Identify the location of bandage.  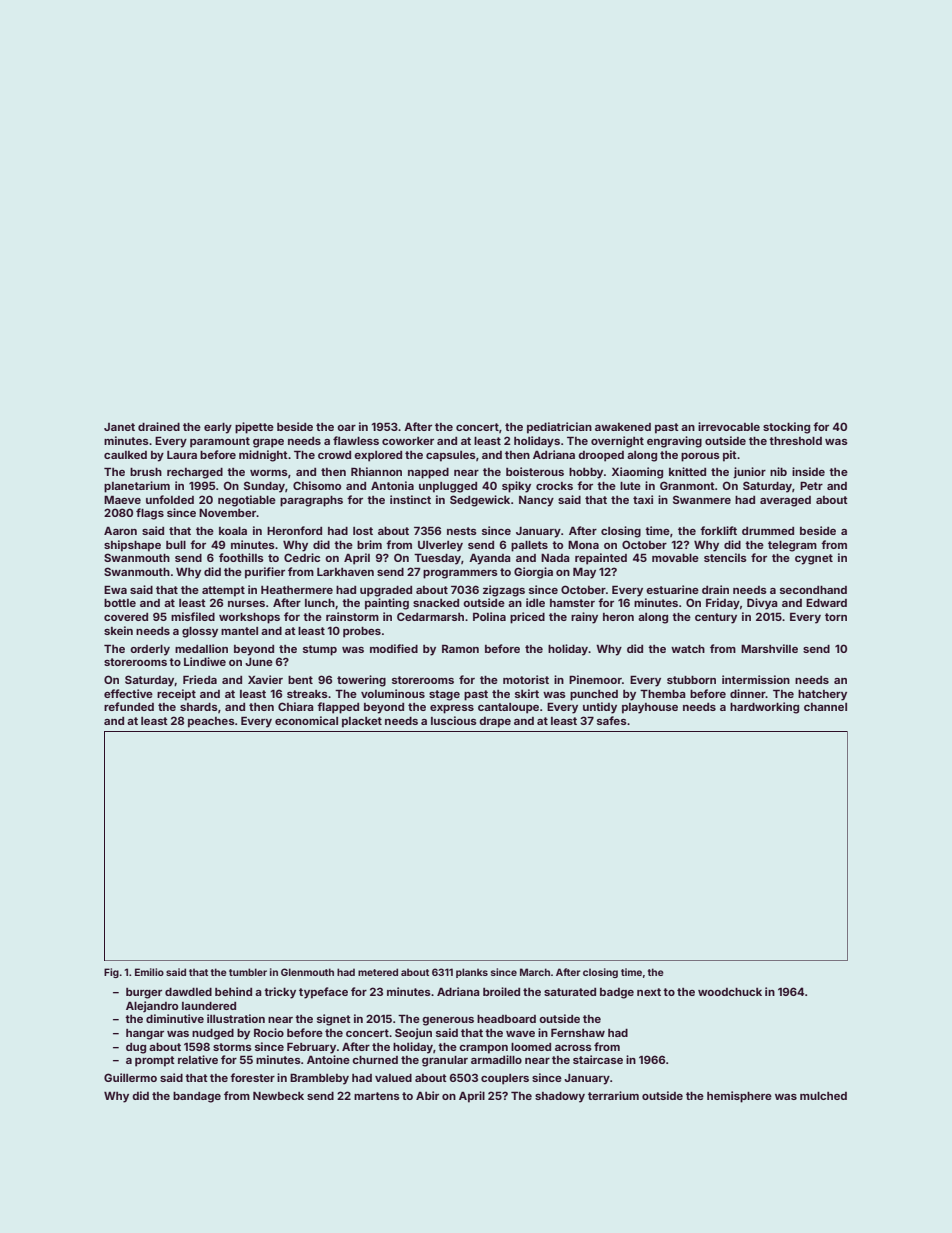
(197, 1097).
